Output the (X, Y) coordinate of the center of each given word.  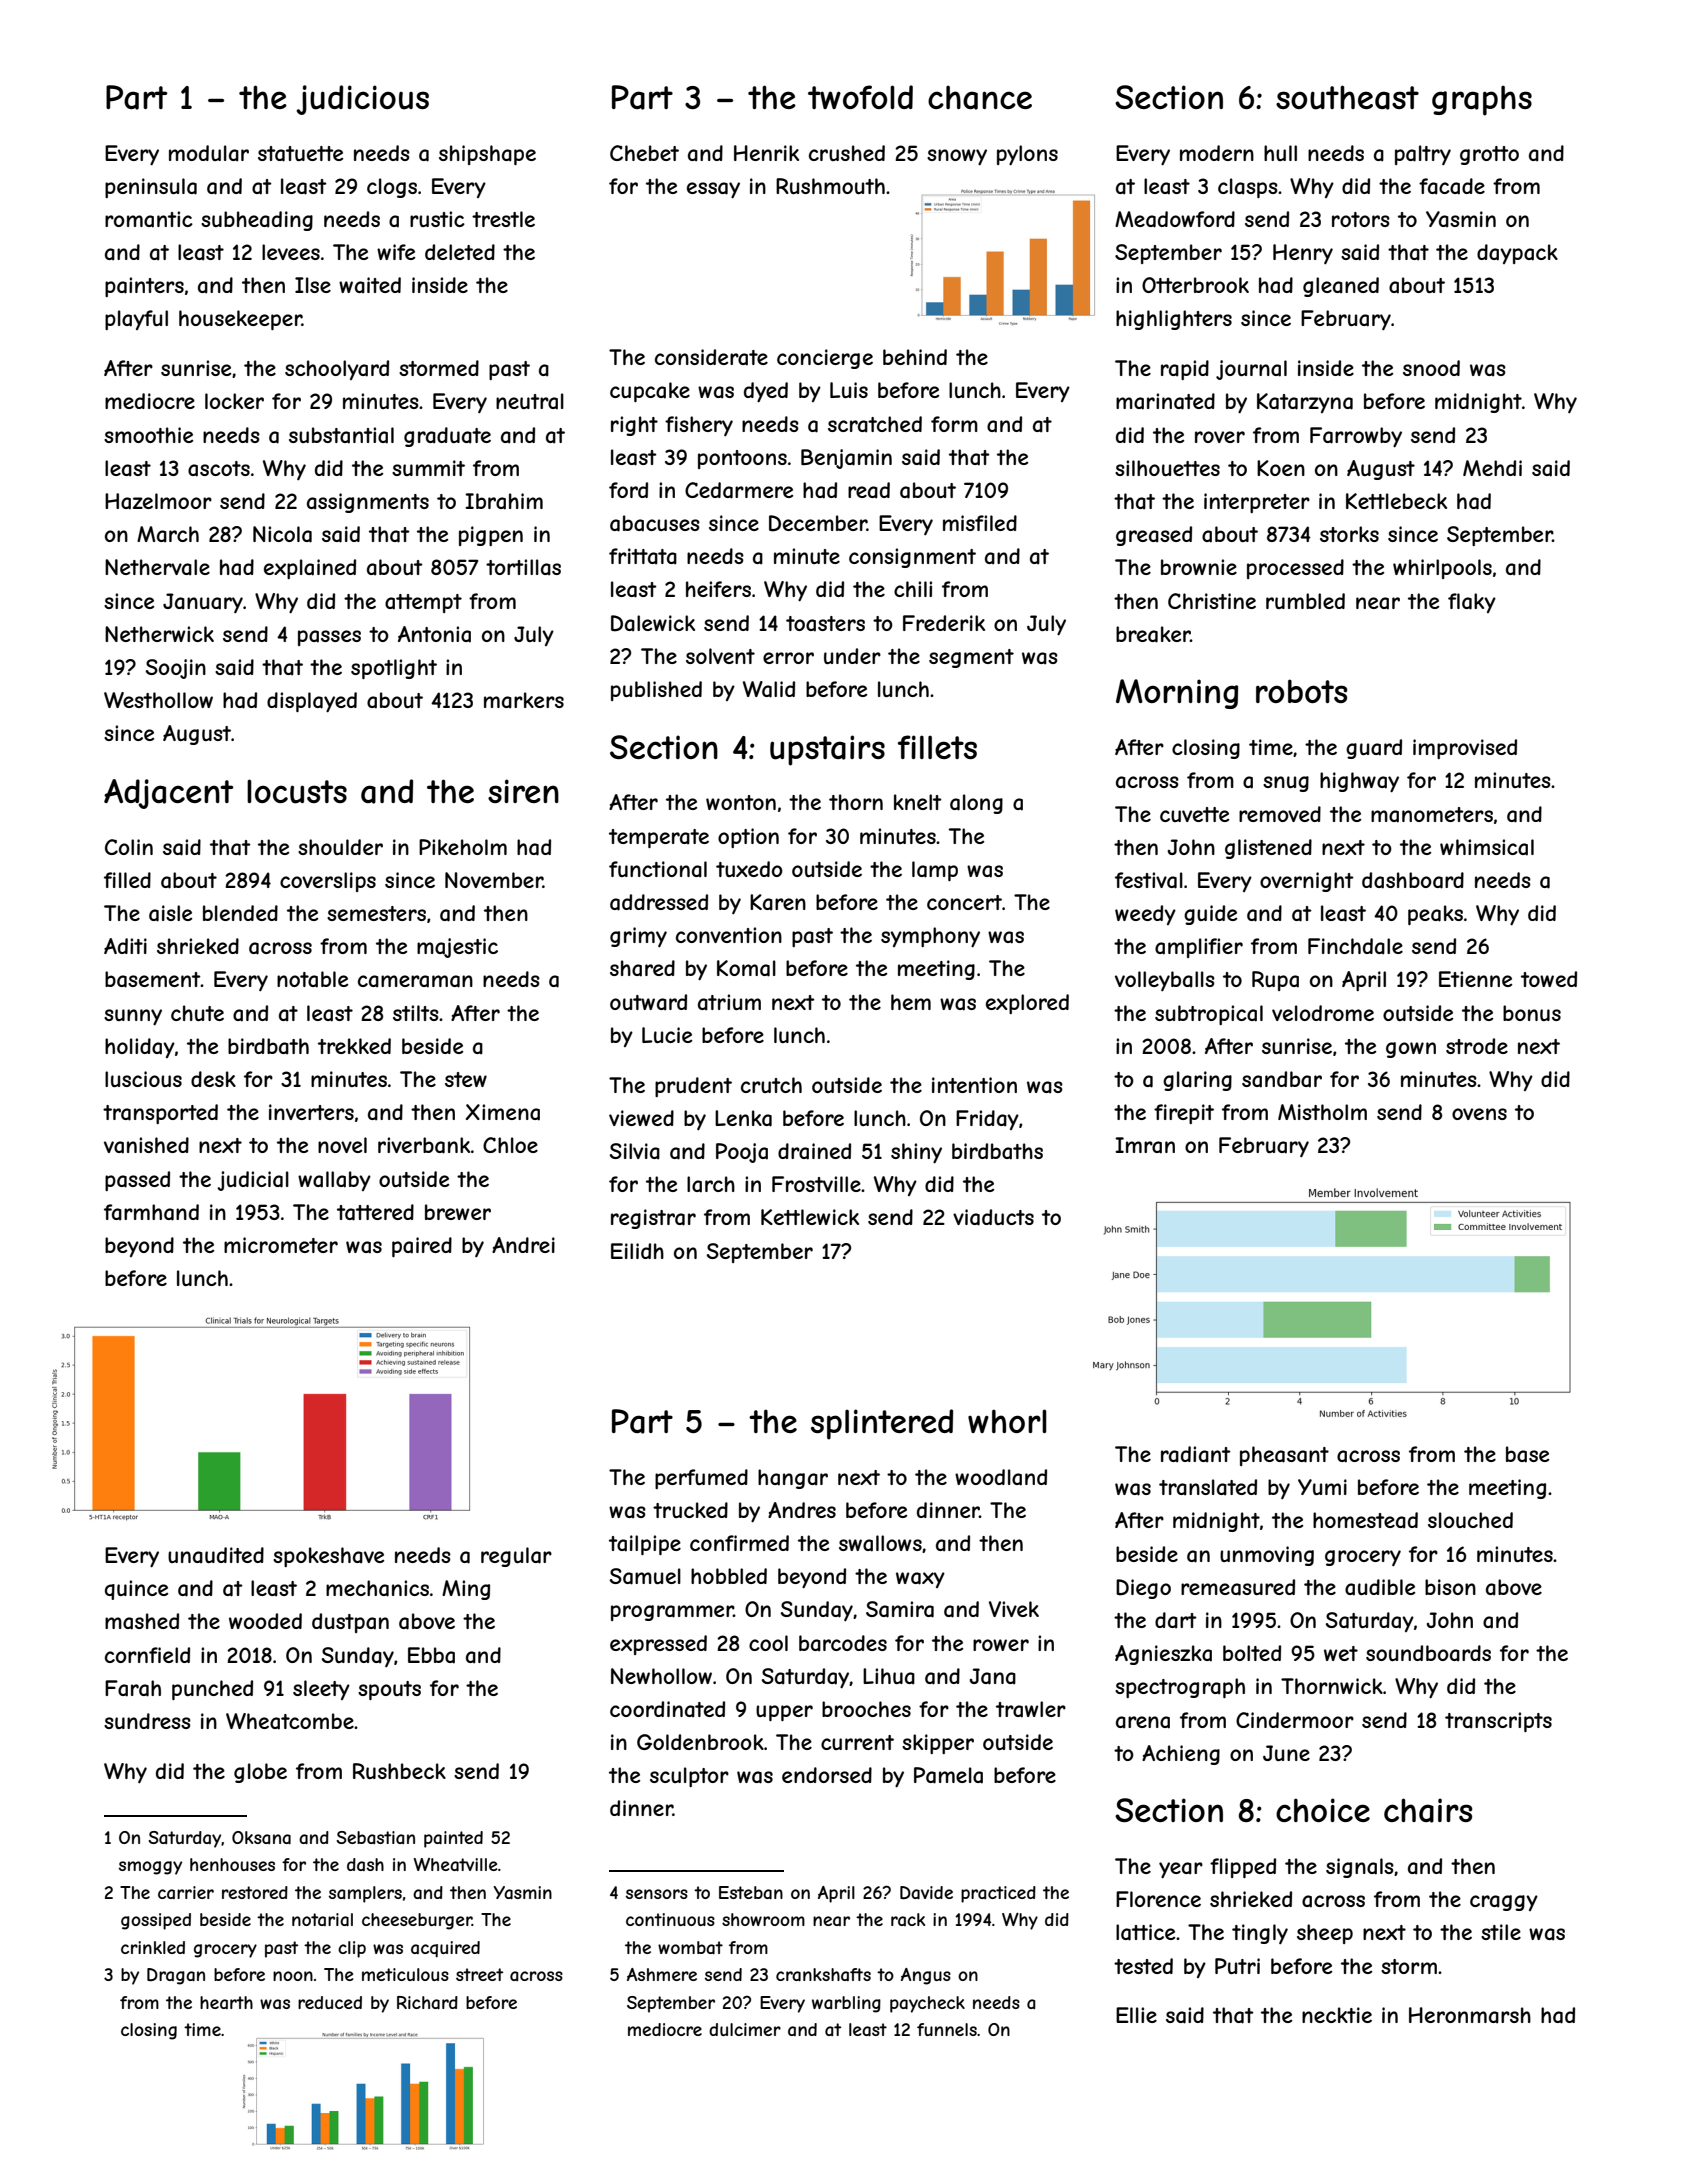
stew (466, 1079)
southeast (1347, 97)
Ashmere (662, 1974)
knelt (918, 802)
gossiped (156, 1921)
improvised (1465, 749)
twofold (860, 97)
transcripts (1498, 1722)
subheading (257, 221)
